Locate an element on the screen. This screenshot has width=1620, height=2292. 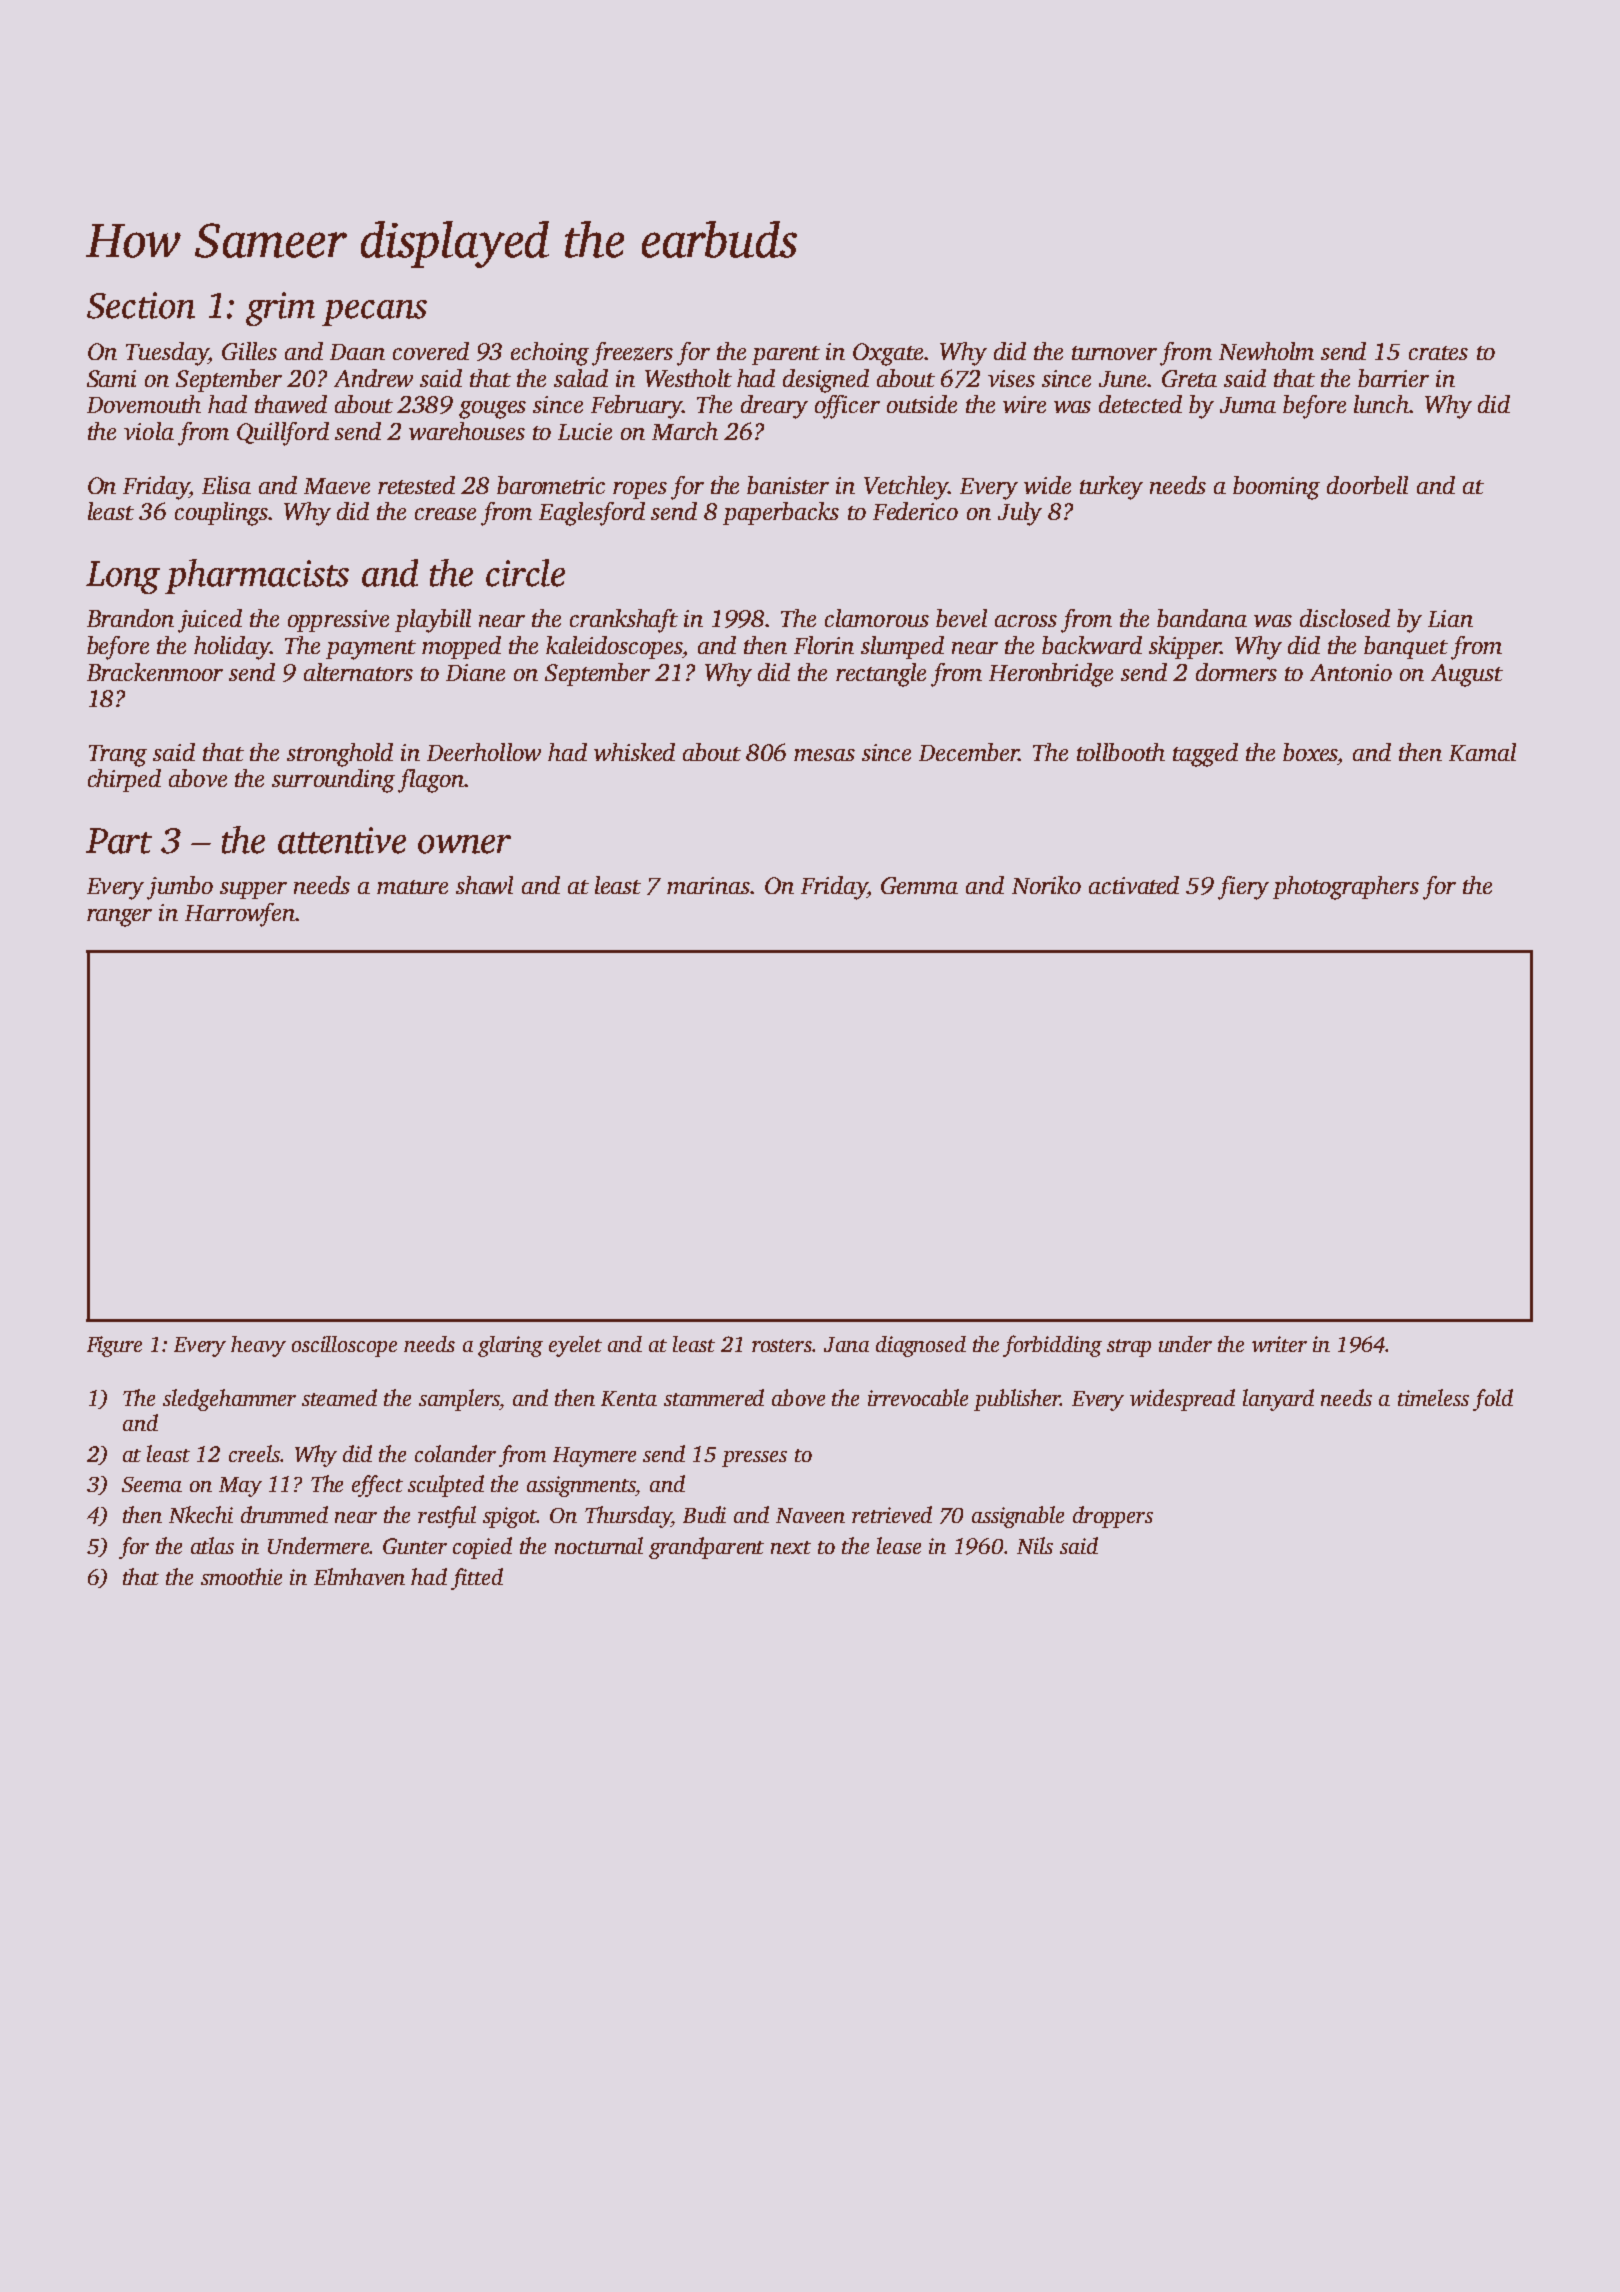
sledgehammer is located at coordinates (229, 1400).
